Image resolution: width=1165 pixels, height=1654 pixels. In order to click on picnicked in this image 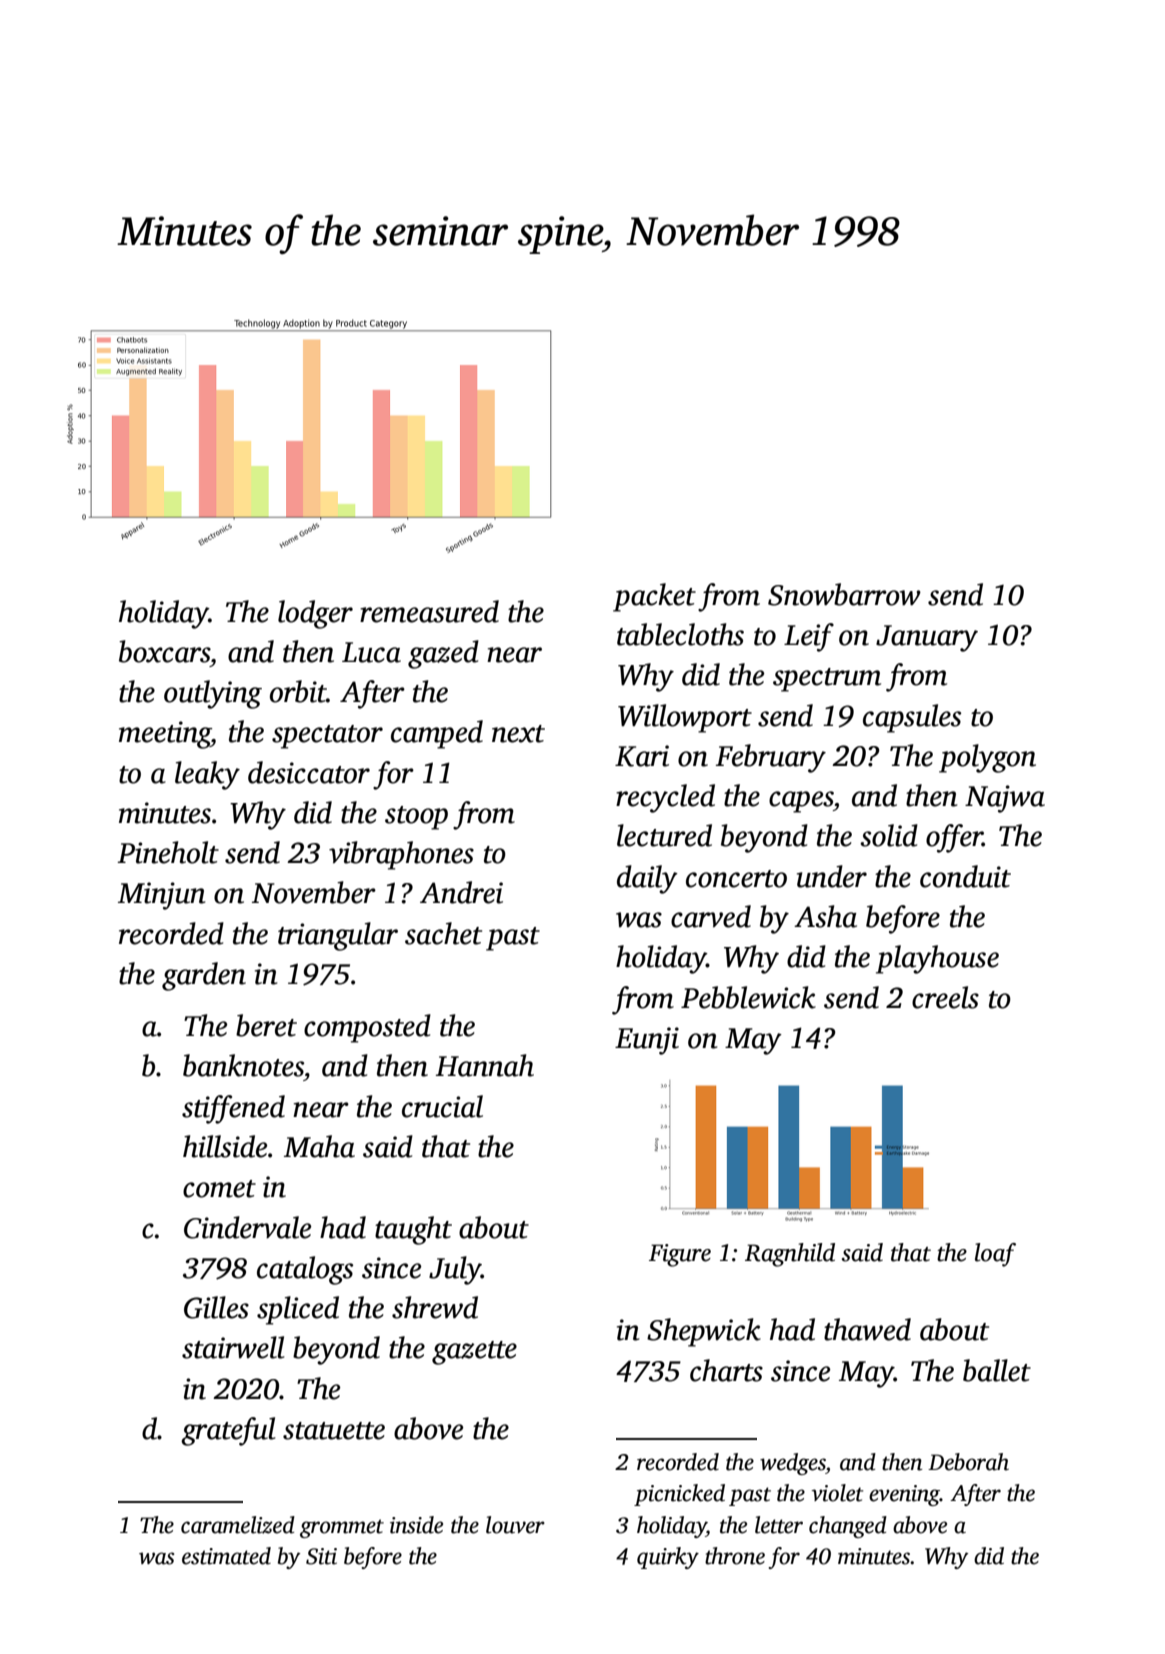, I will do `click(679, 1495)`.
